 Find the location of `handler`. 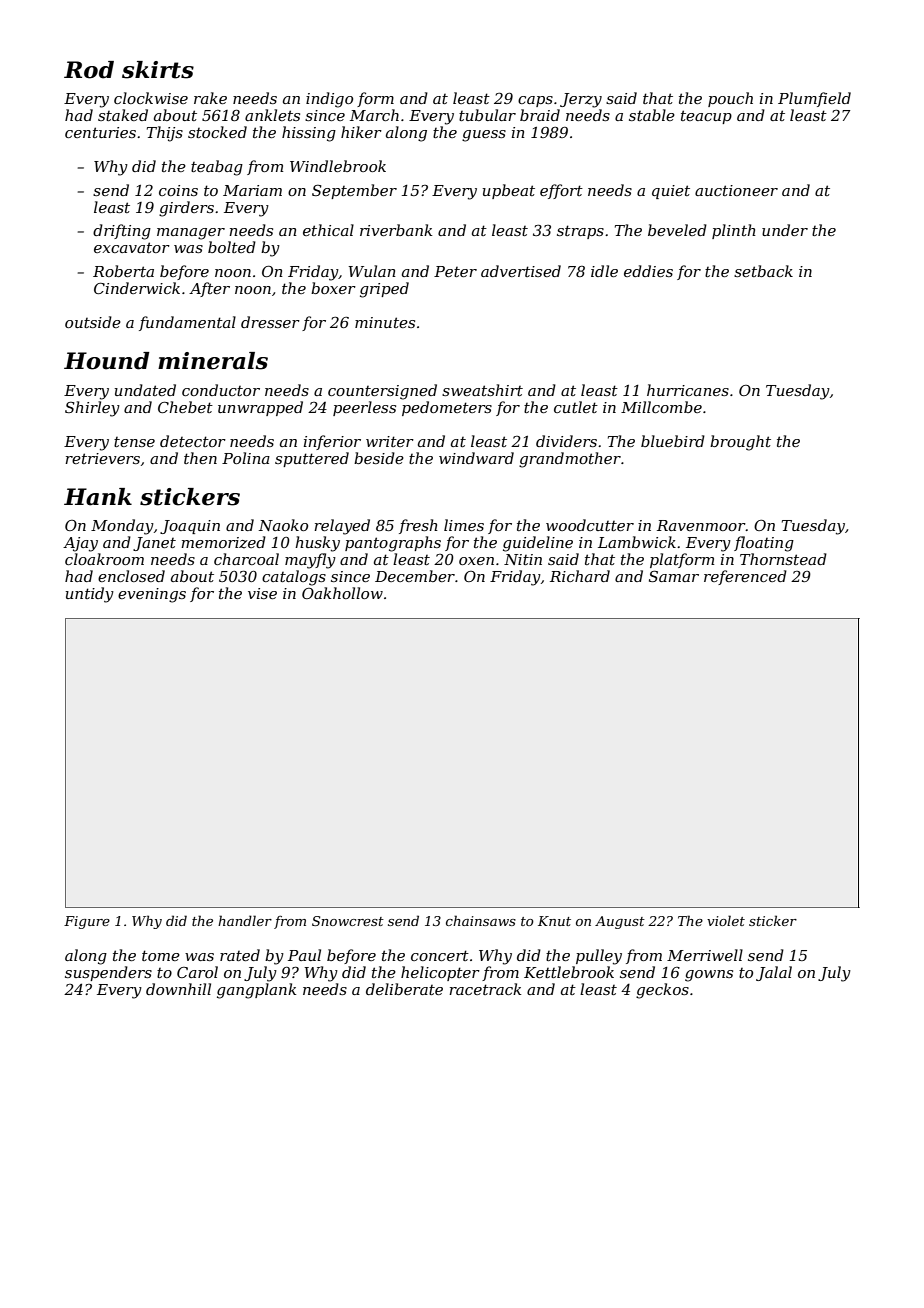

handler is located at coordinates (245, 920).
